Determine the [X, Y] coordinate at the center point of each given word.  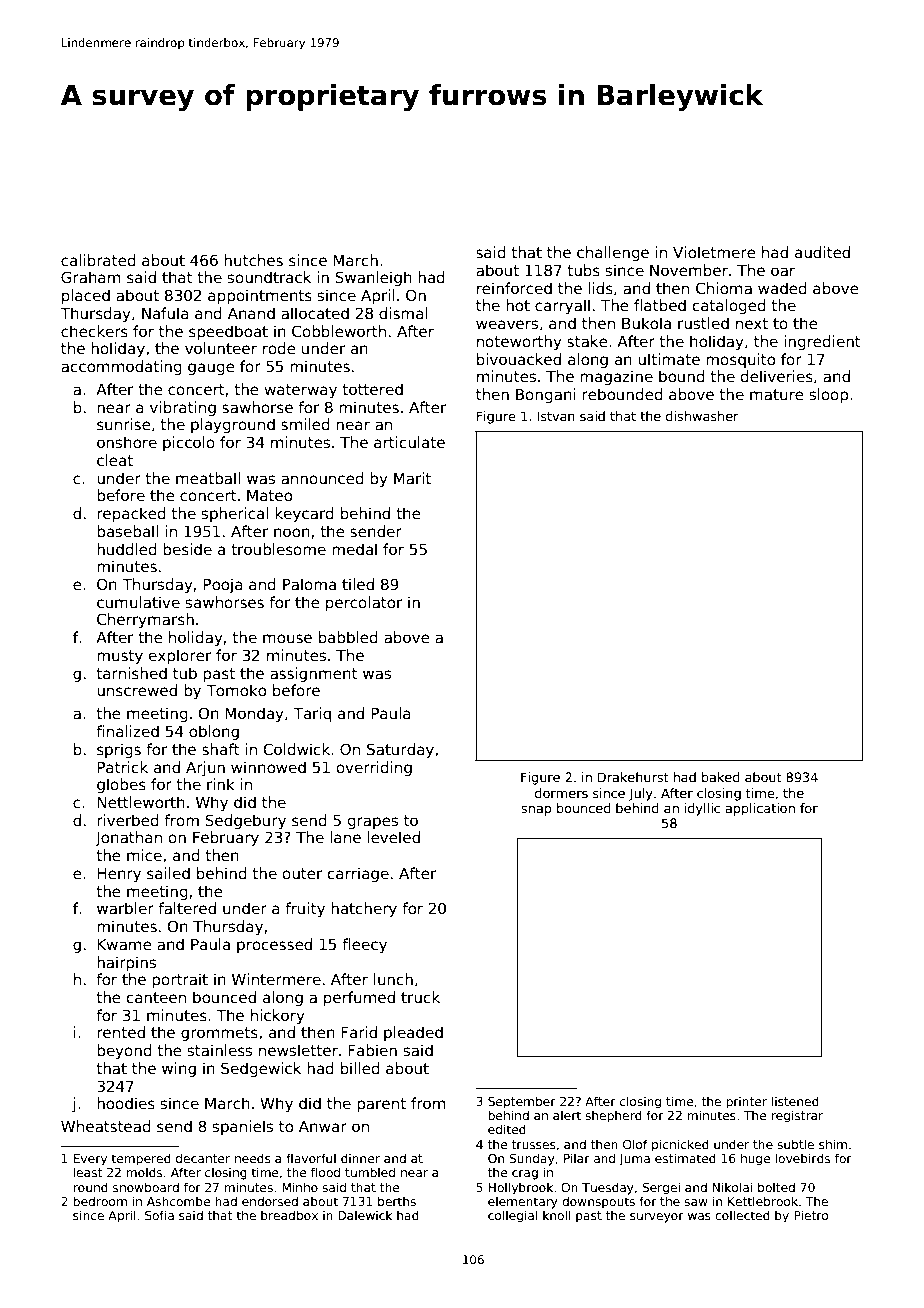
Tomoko [236, 690]
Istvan [556, 416]
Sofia [159, 1215]
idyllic [702, 809]
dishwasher [702, 416]
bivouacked [519, 359]
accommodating [121, 367]
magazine [616, 377]
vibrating [183, 408]
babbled [348, 637]
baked [721, 777]
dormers [561, 793]
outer [302, 873]
